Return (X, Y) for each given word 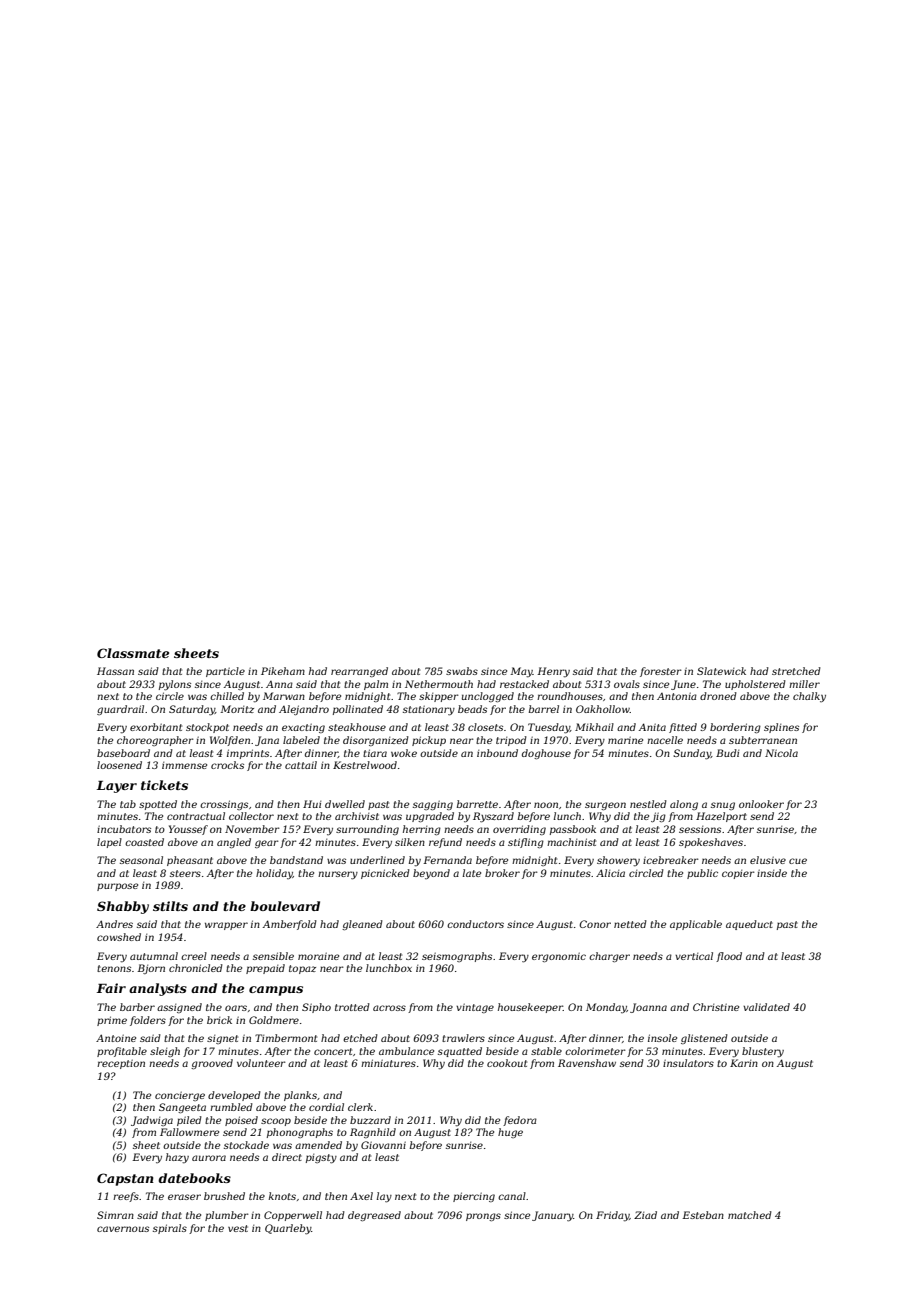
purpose (117, 887)
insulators (688, 1063)
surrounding (367, 830)
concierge (180, 1096)
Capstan (125, 1179)
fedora (520, 1121)
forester (661, 672)
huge (510, 1133)
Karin (744, 1063)
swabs (462, 671)
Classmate (133, 653)
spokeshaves (711, 843)
